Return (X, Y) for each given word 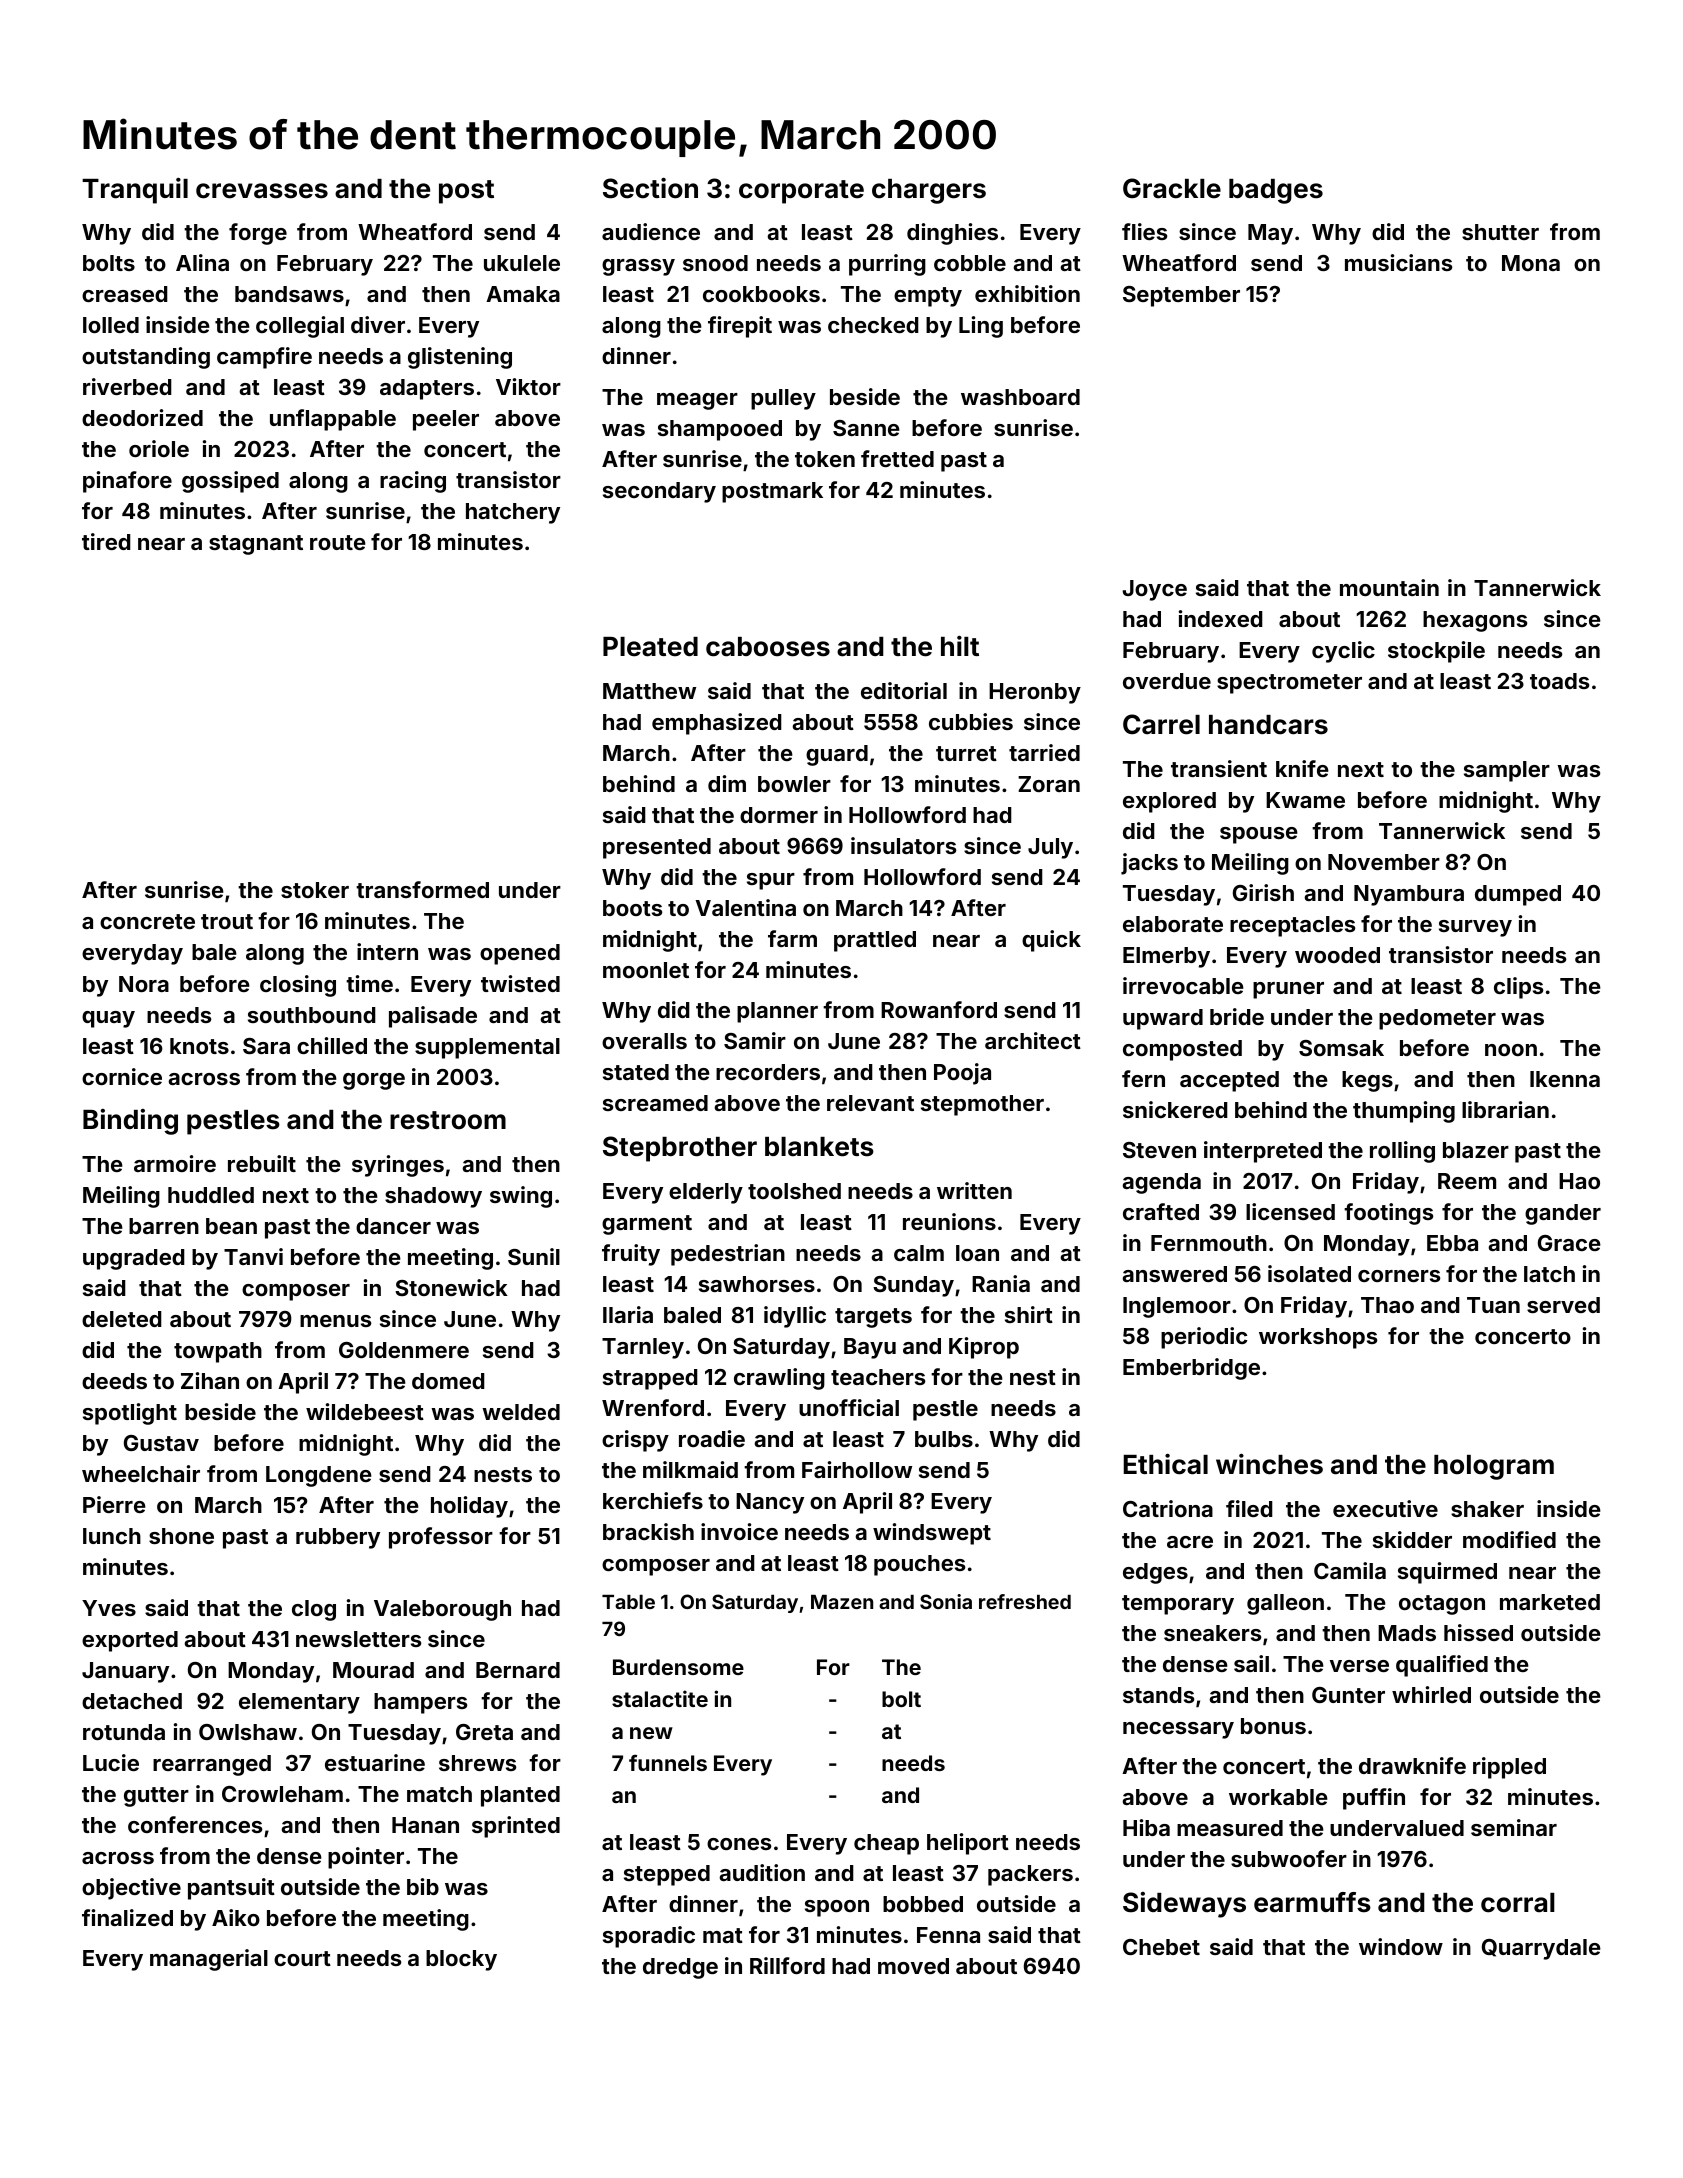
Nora (144, 984)
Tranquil (135, 191)
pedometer (1437, 1019)
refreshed (1025, 1601)
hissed (1478, 1632)
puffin (1374, 1799)
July (1050, 848)
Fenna (948, 1935)
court (302, 1958)
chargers (929, 191)
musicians (1398, 262)
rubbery (338, 1538)
